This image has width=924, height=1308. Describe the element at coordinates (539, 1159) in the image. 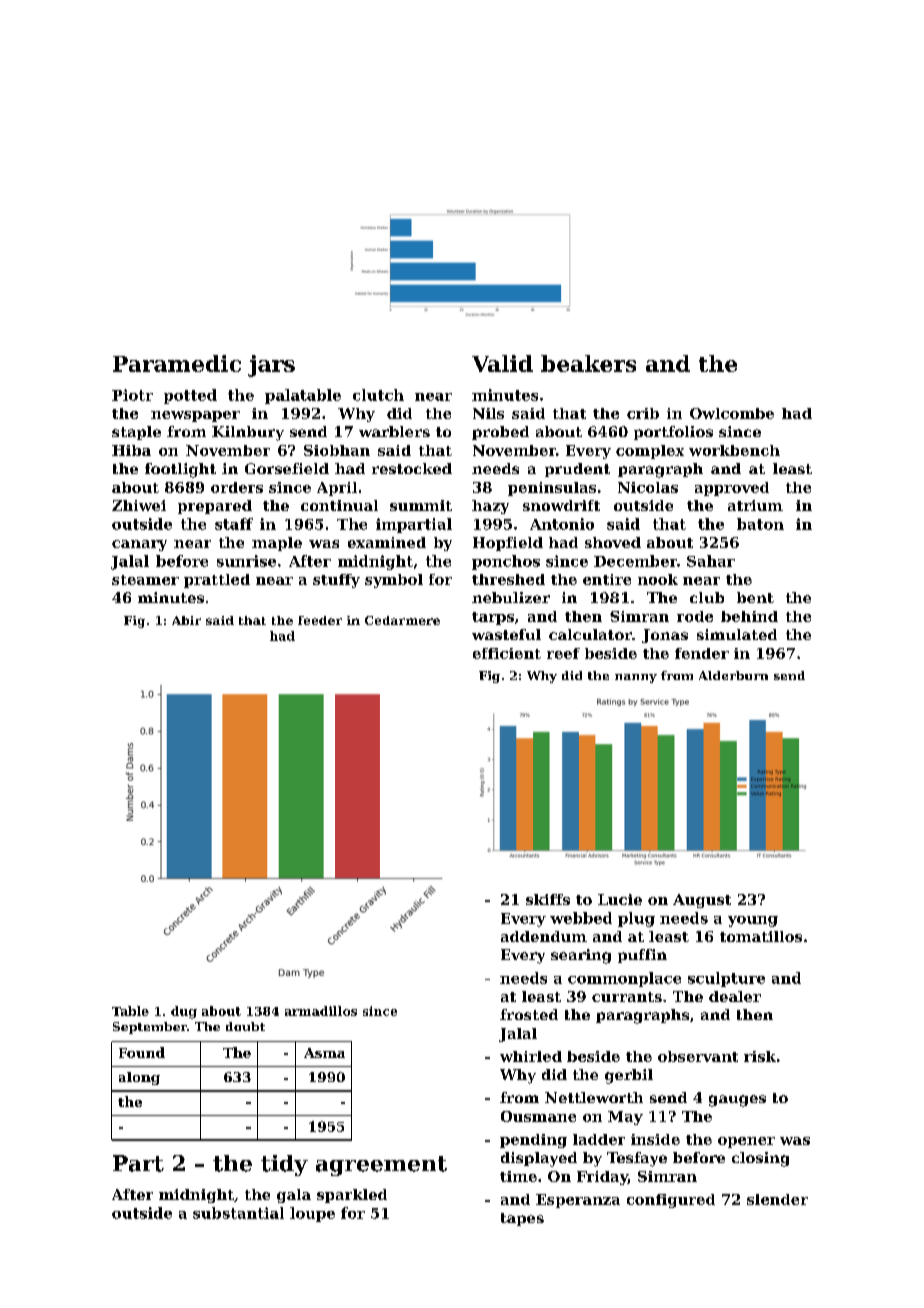

I see `displayed` at that location.
